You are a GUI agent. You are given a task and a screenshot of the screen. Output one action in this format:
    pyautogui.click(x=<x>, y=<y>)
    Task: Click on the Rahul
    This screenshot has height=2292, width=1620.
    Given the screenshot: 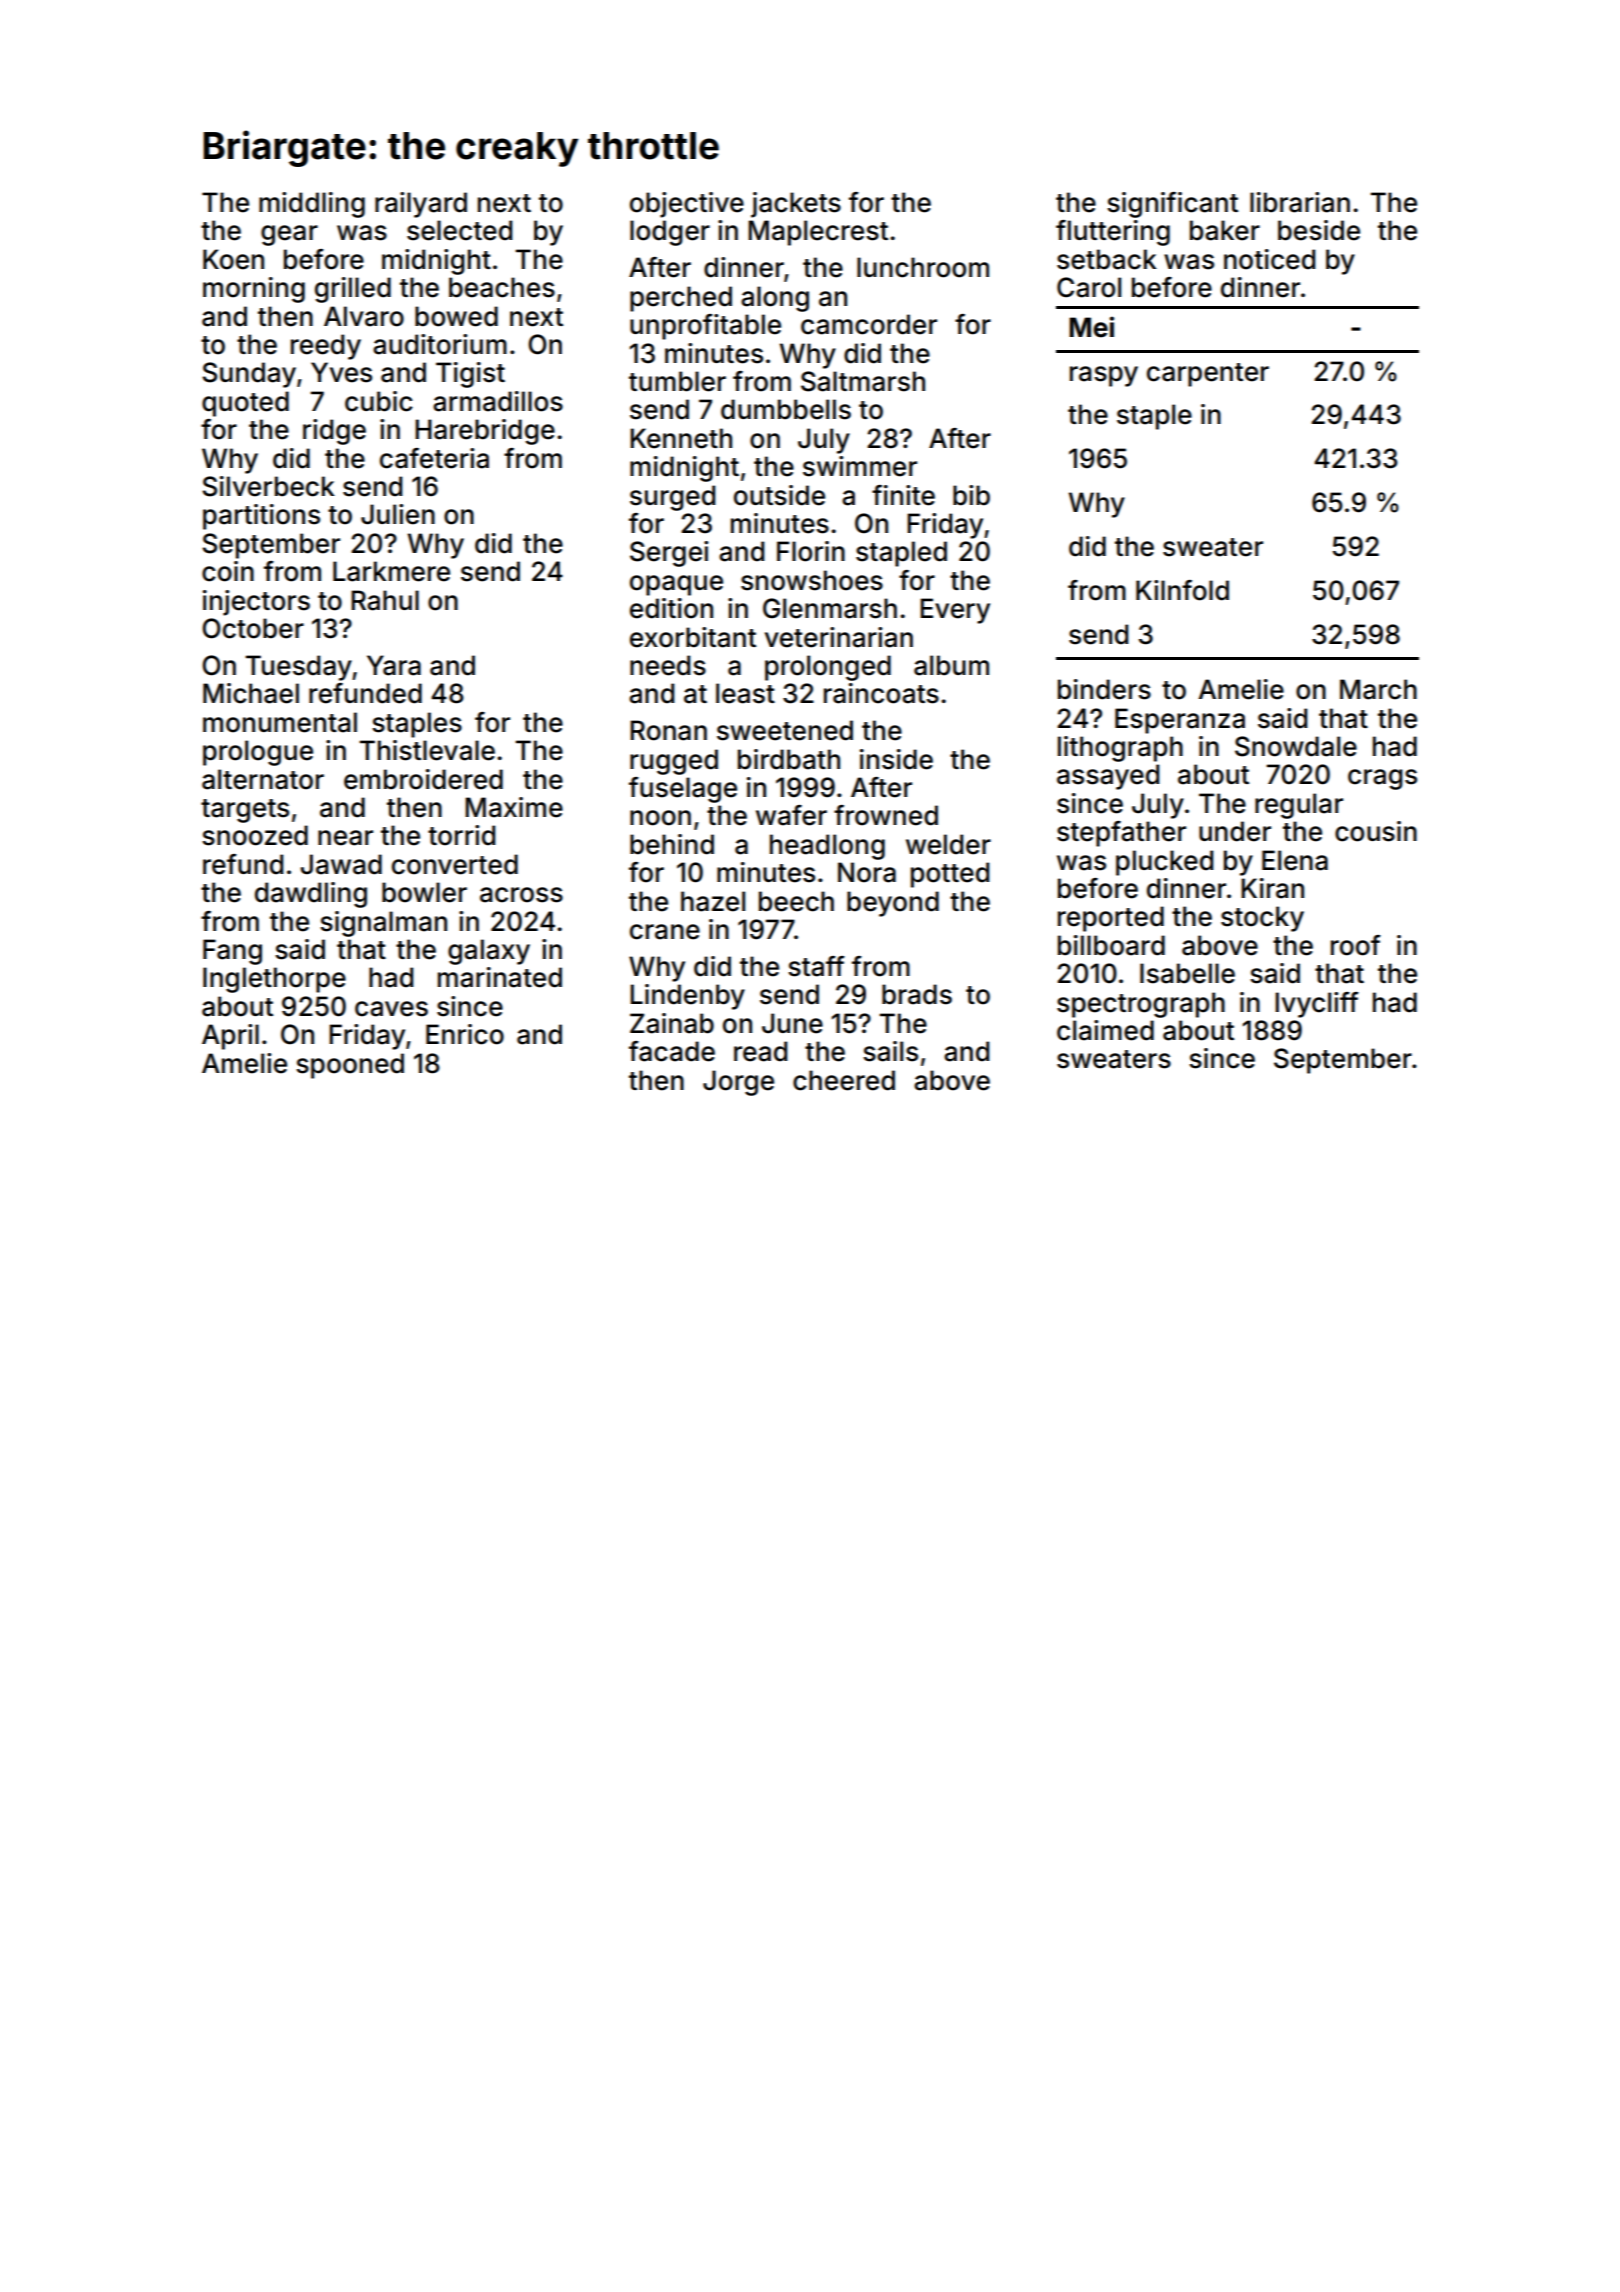 What is the action you would take?
    pyautogui.click(x=385, y=600)
